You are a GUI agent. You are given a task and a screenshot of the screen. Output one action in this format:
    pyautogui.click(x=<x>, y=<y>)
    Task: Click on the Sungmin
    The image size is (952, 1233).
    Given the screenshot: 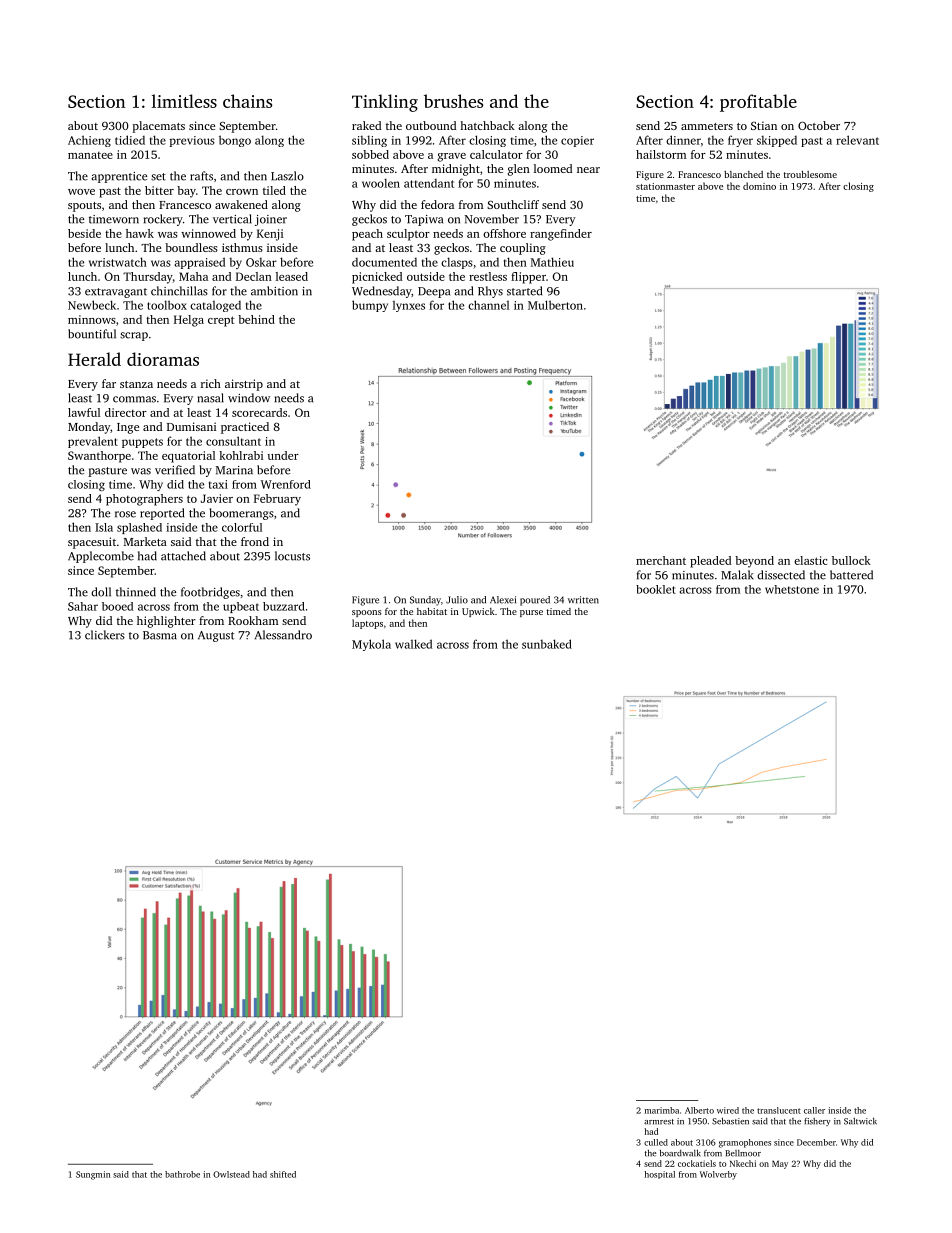 What is the action you would take?
    pyautogui.click(x=93, y=1175)
